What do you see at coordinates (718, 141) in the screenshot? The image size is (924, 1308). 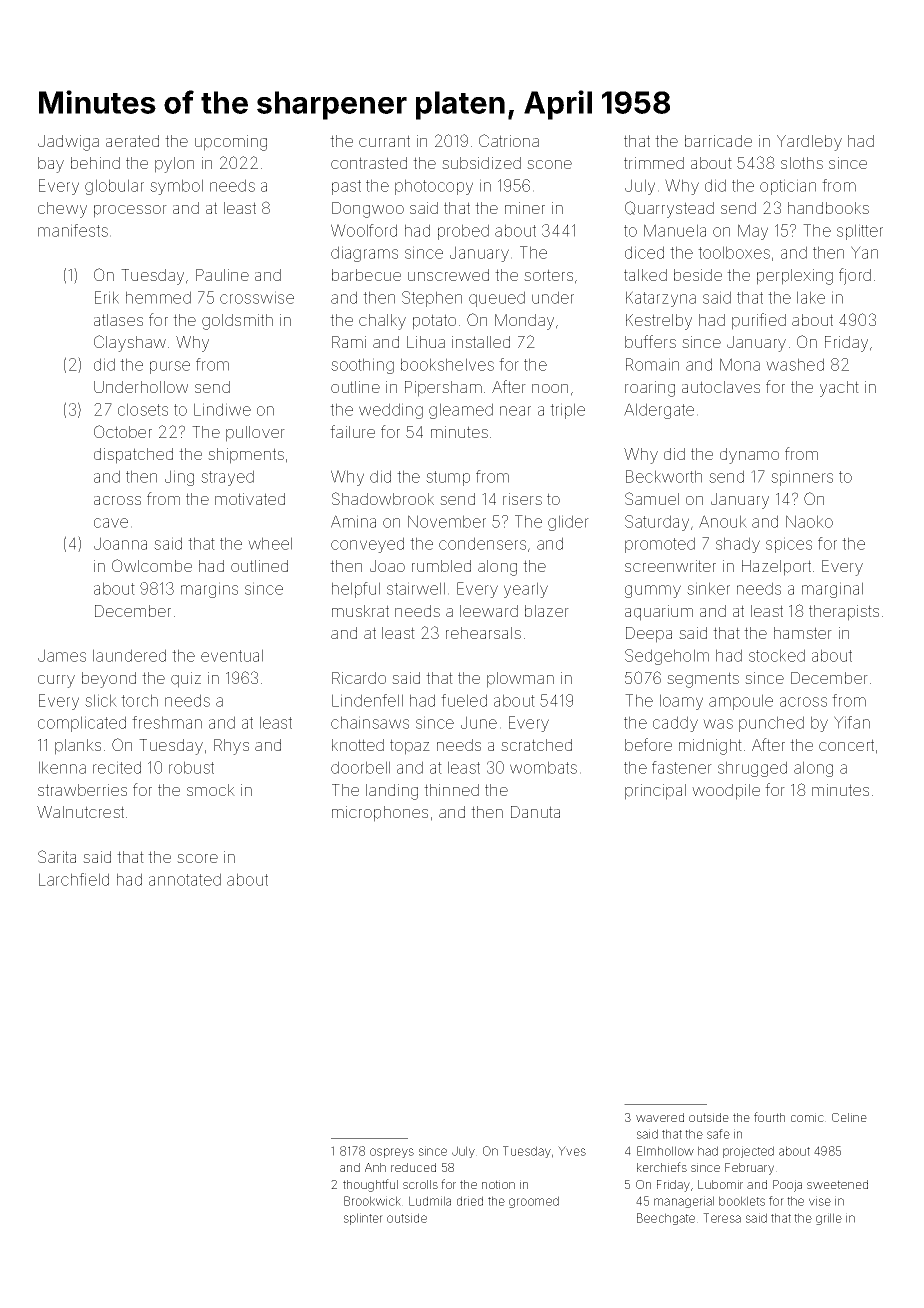 I see `barricade` at bounding box center [718, 141].
